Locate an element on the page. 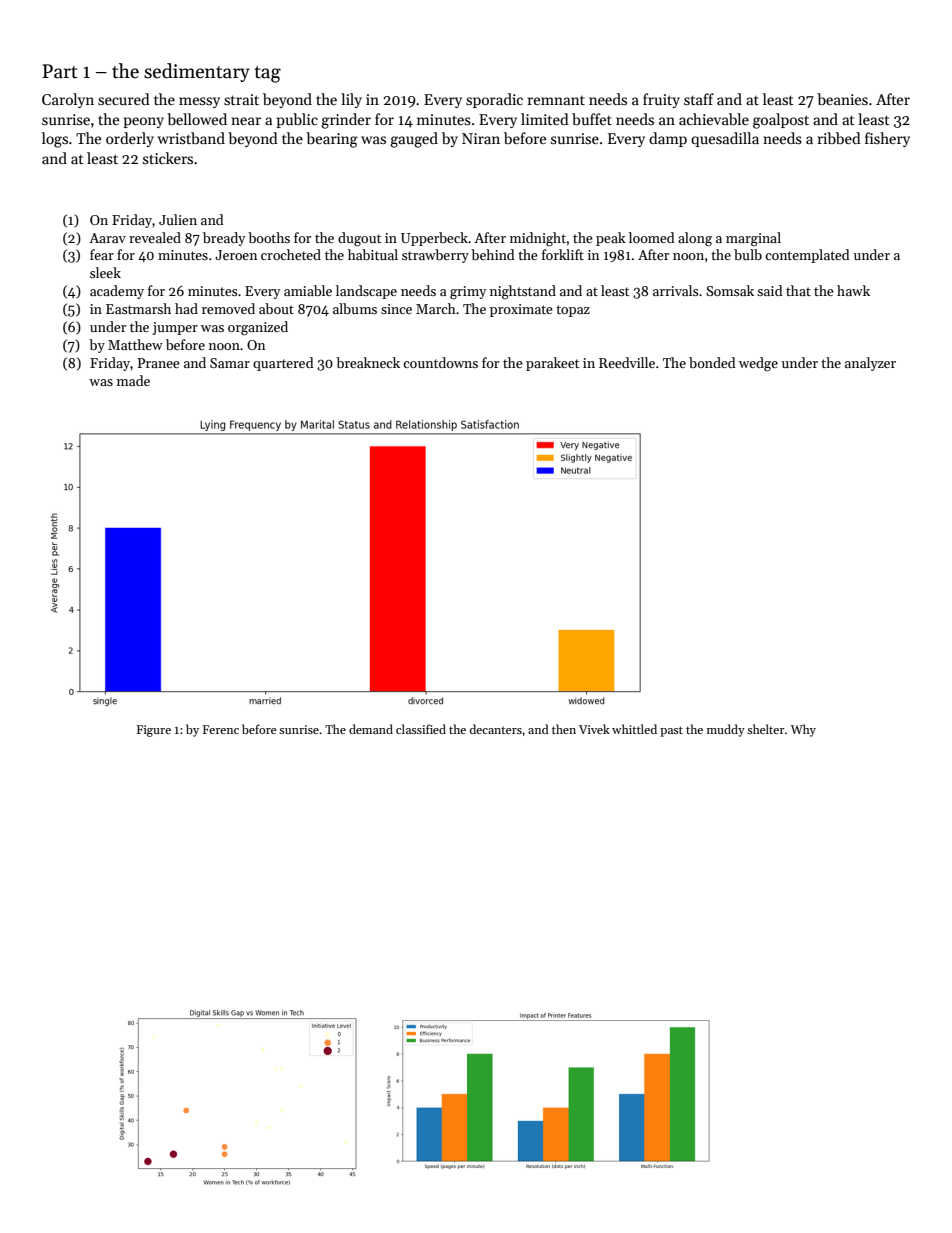 This image has width=952, height=1233. Figure is located at coordinates (154, 731).
